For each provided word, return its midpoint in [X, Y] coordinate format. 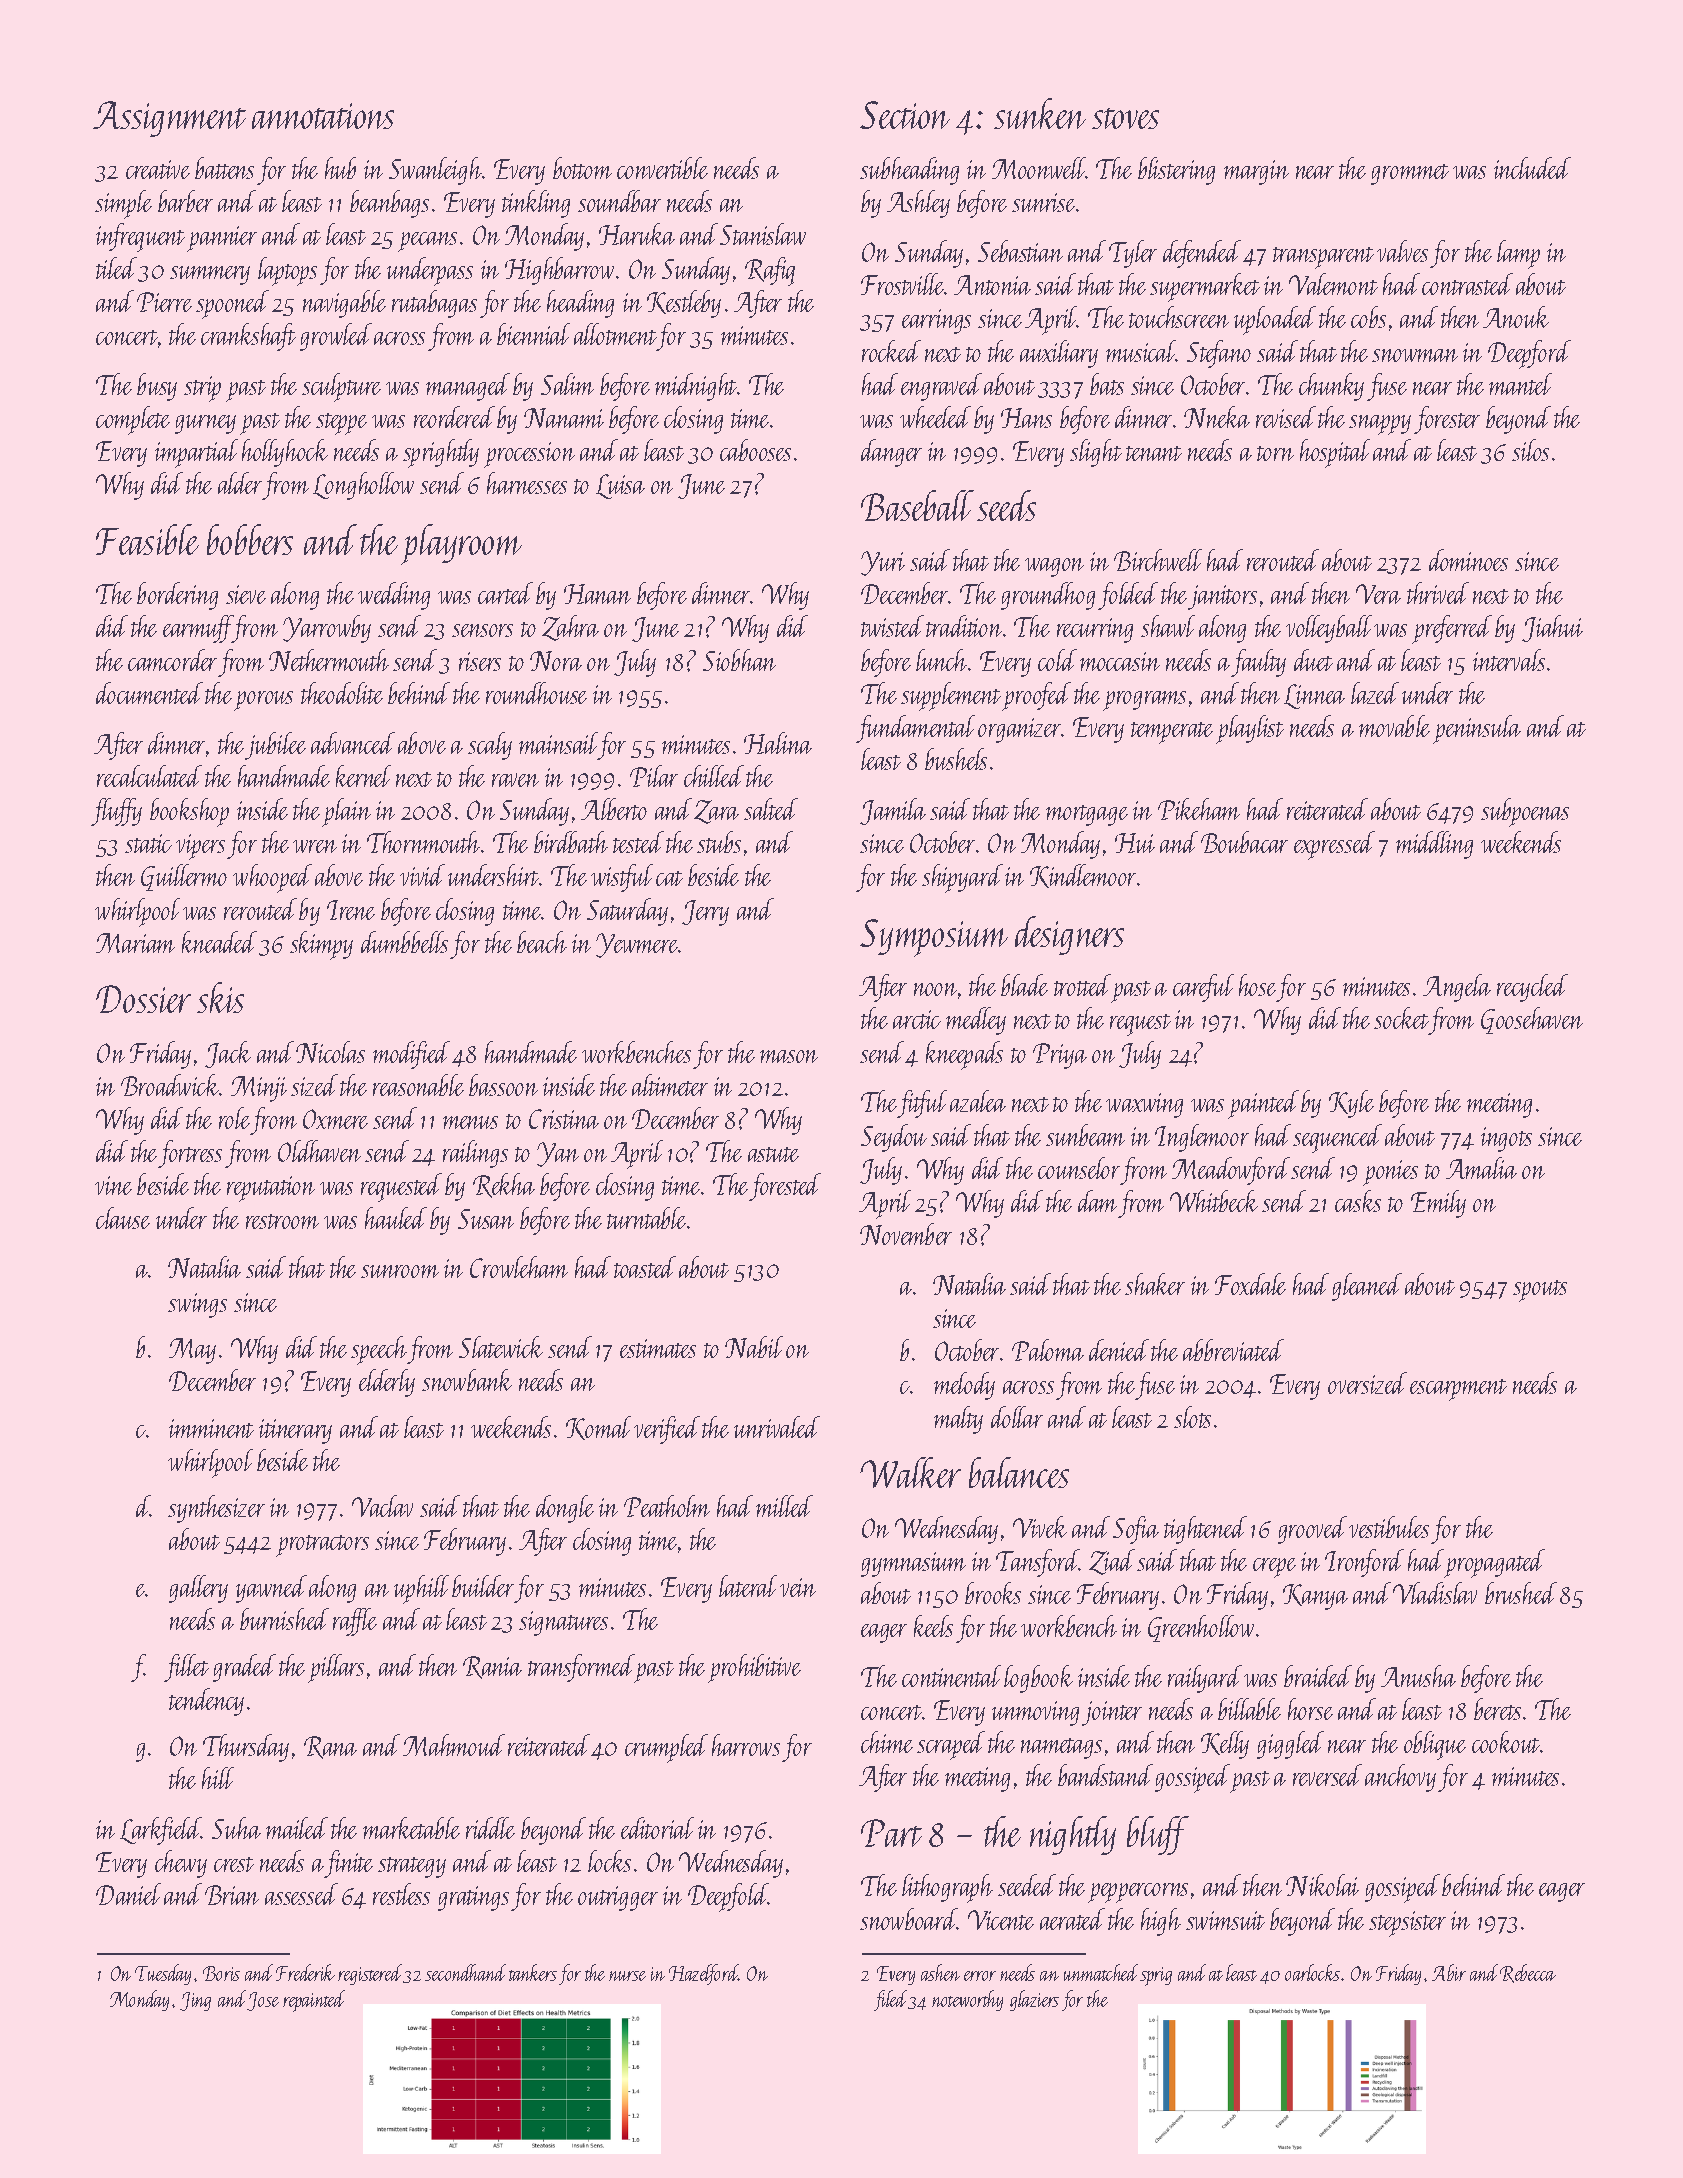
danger [891, 453]
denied [1119, 1350]
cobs [1368, 317]
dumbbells [404, 942]
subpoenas [1525, 812]
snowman [1415, 355]
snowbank [467, 1380]
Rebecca [1528, 1973]
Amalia [1481, 1168]
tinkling [536, 204]
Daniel [128, 1894]
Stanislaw [763, 234]
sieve [246, 594]
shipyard [962, 878]
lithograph [947, 1888]
